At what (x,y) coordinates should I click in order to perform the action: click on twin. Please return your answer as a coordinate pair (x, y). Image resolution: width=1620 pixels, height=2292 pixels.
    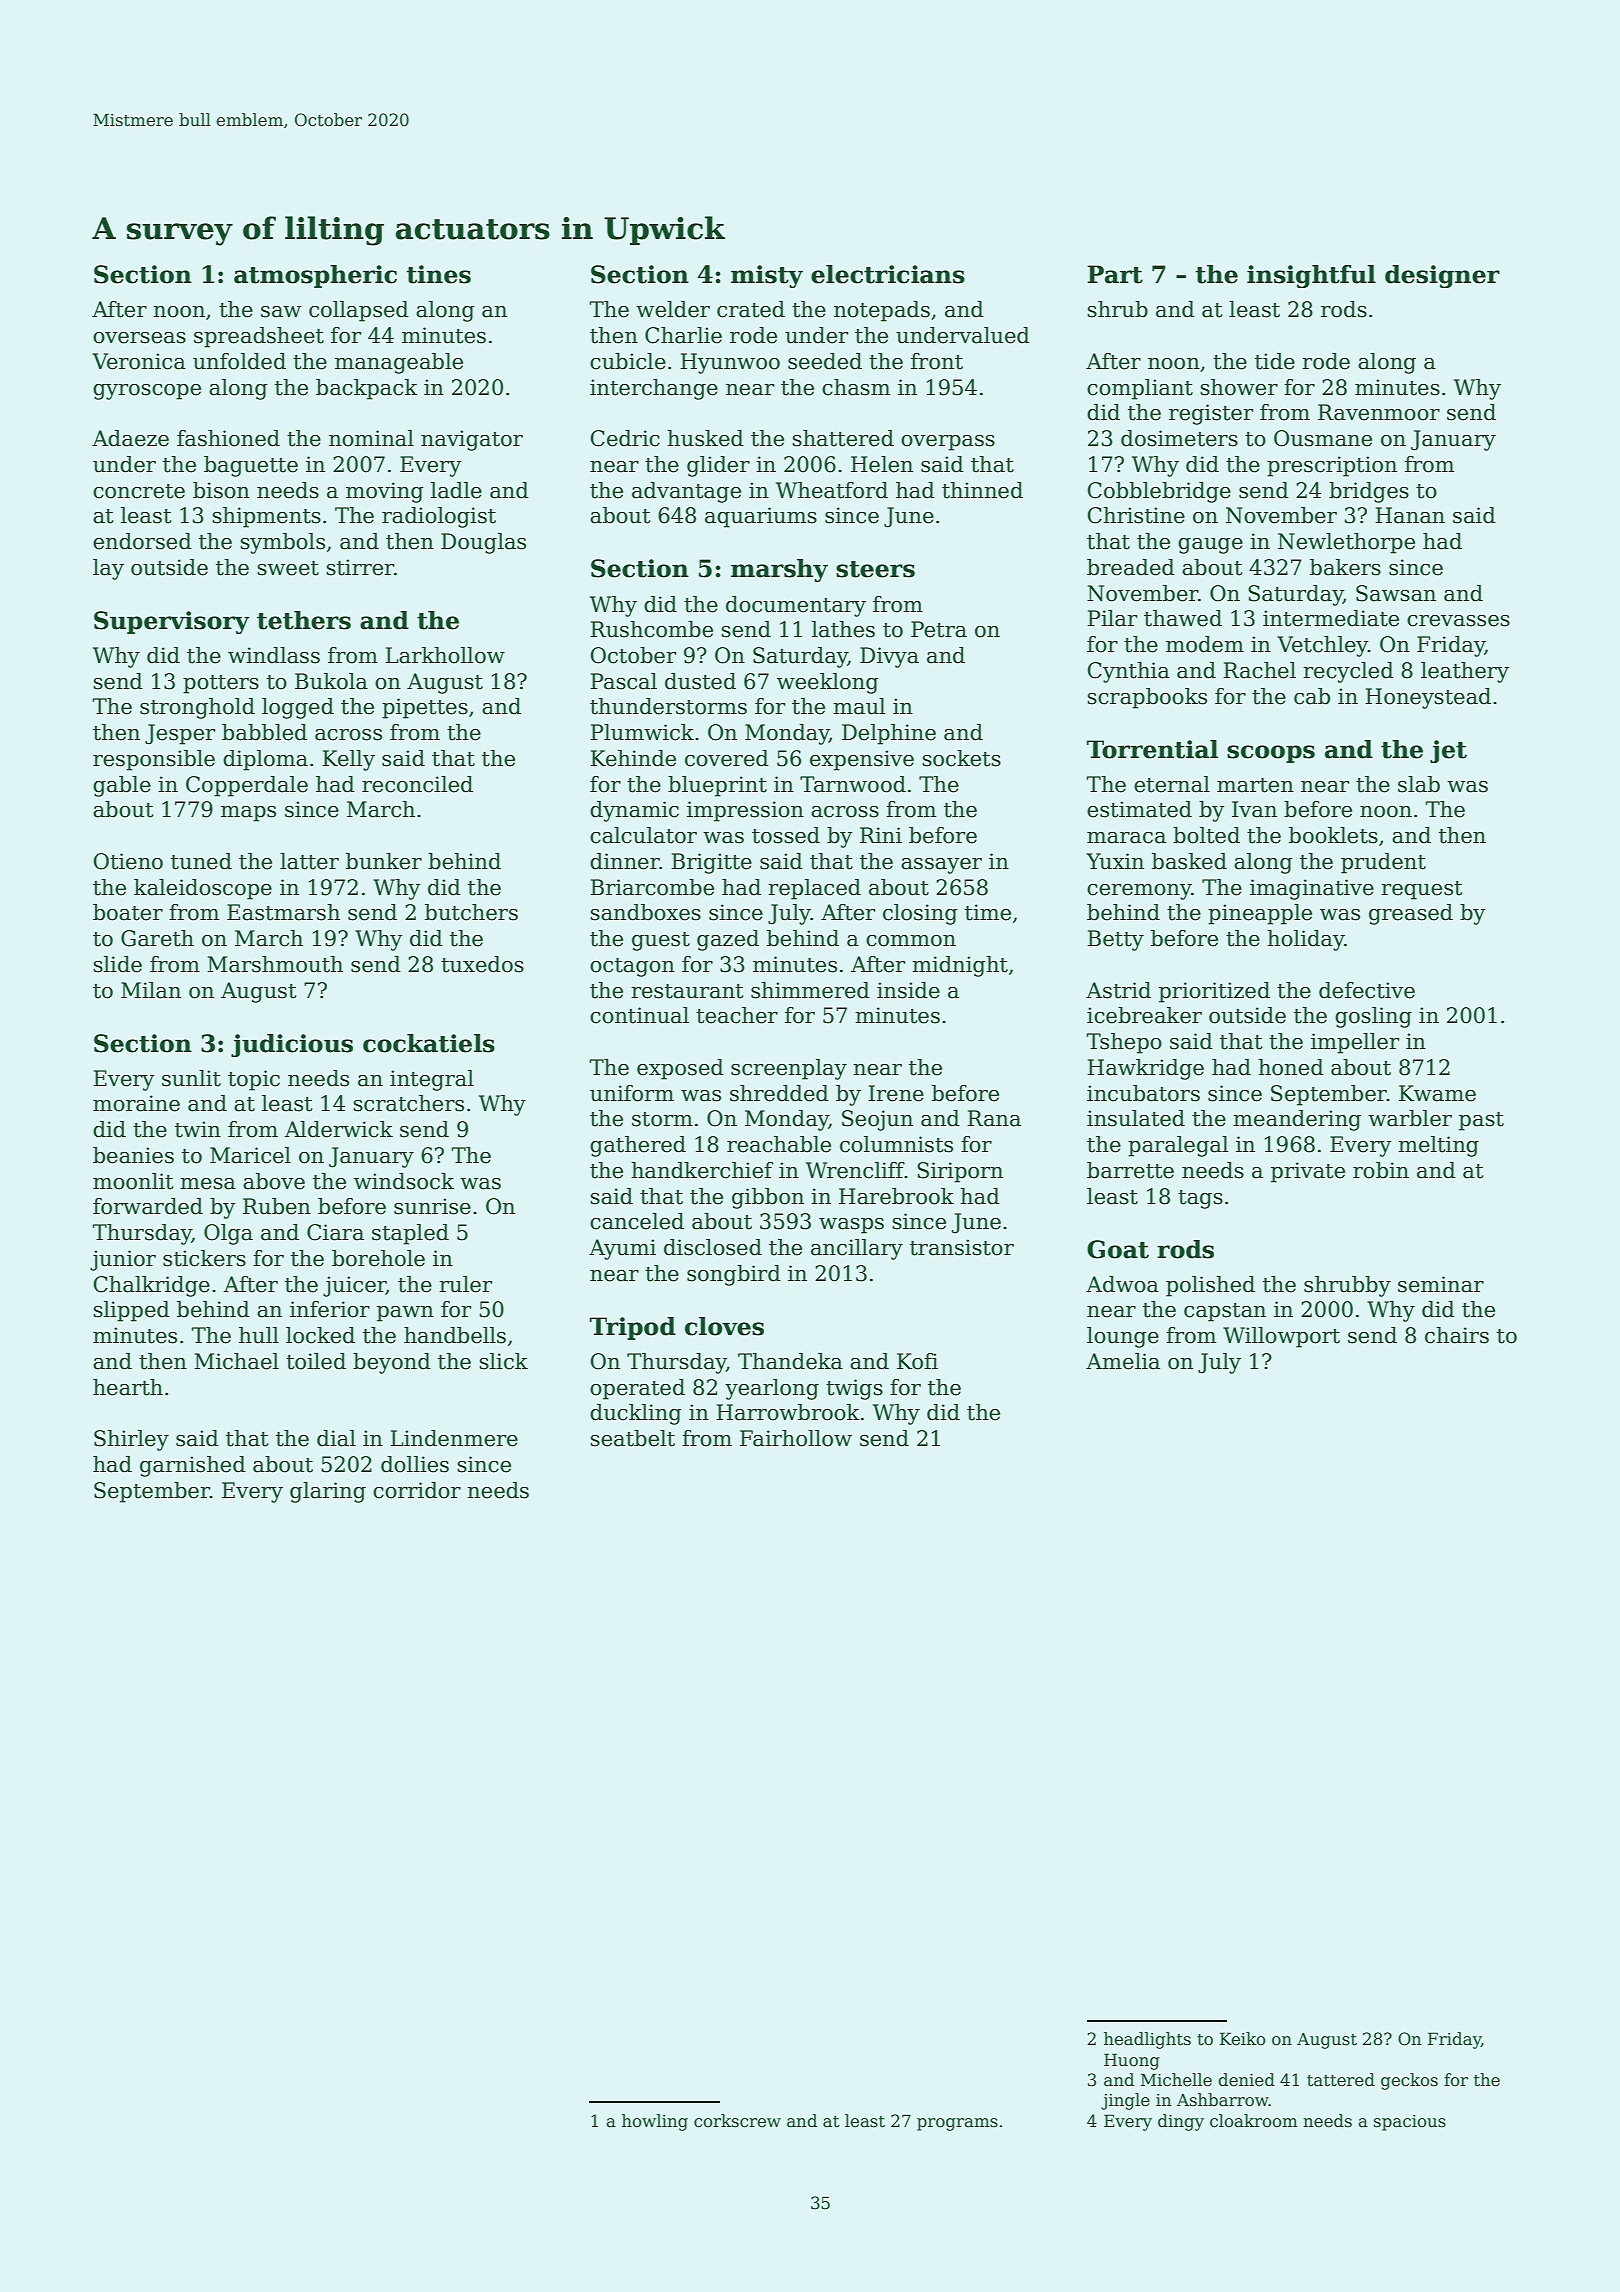
    Looking at the image, I should click on (198, 1129).
